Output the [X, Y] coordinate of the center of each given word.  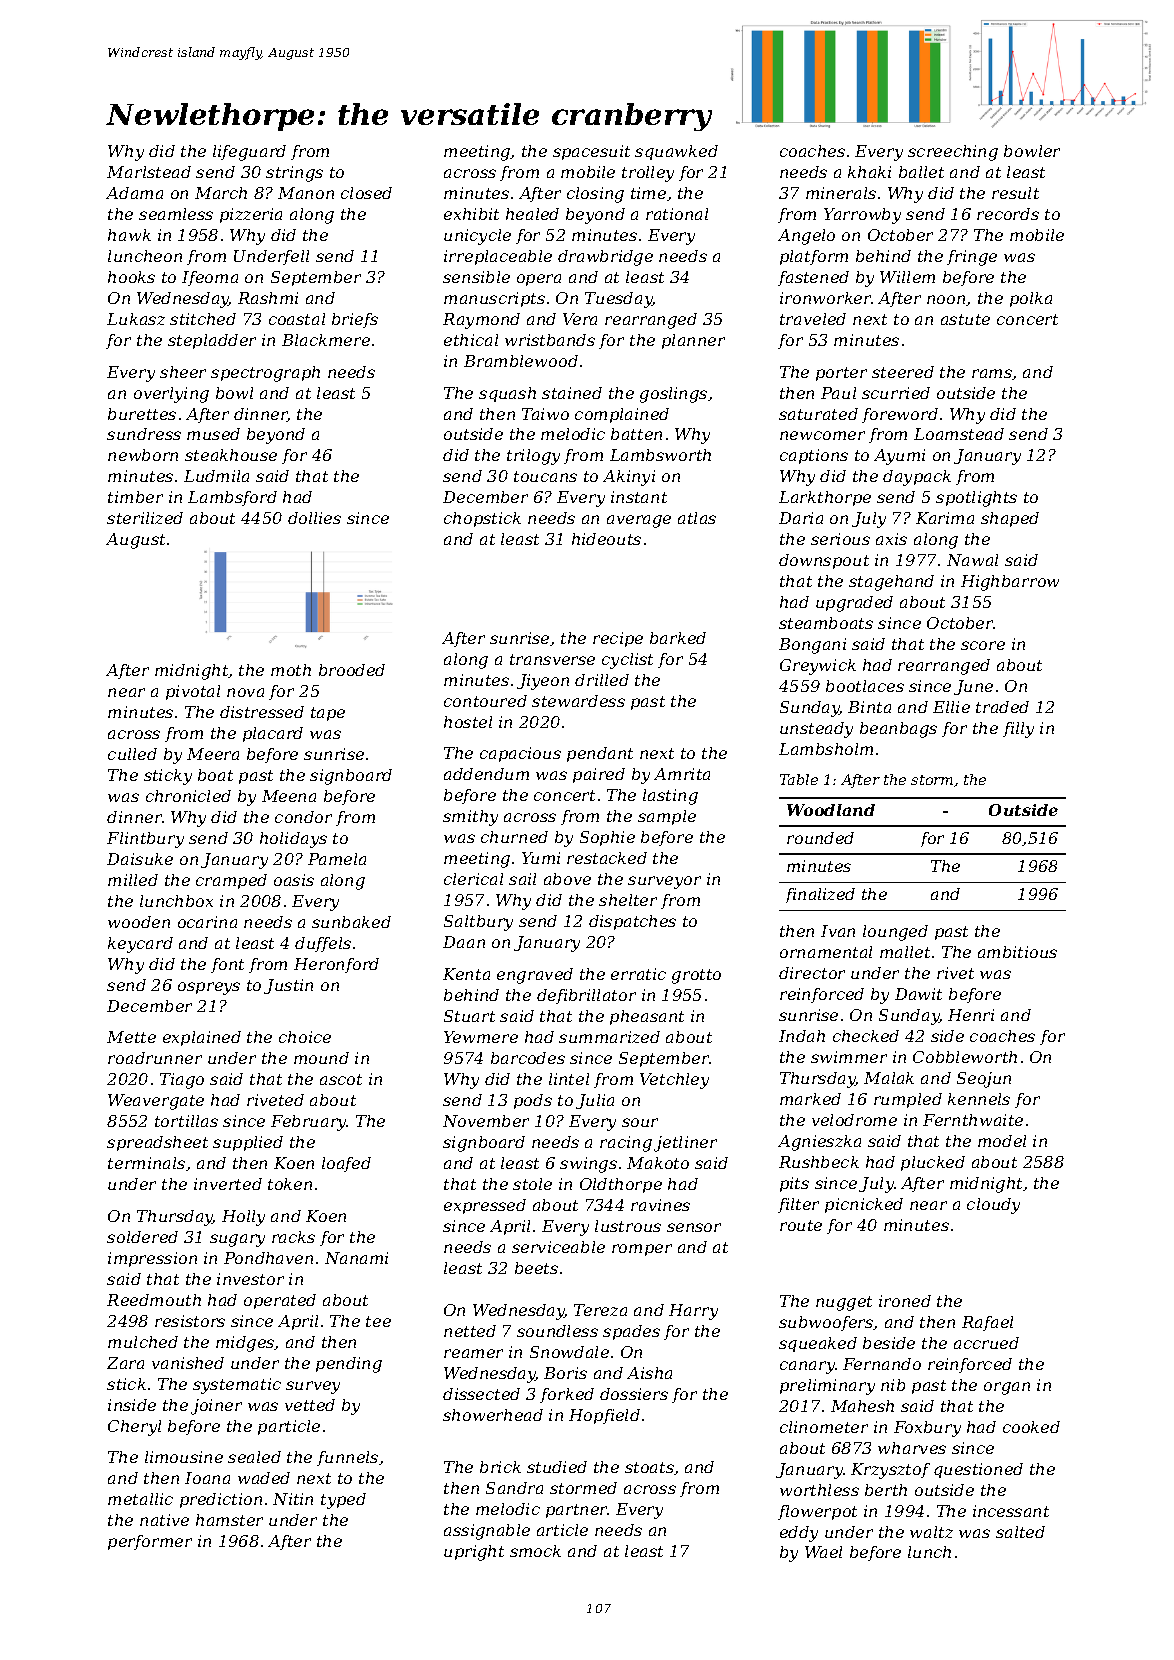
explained [202, 1038]
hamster [229, 1520]
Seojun [984, 1080]
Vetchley [674, 1081]
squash [507, 394]
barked [678, 638]
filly [1018, 730]
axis [891, 539]
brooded [352, 670]
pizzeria [251, 215]
